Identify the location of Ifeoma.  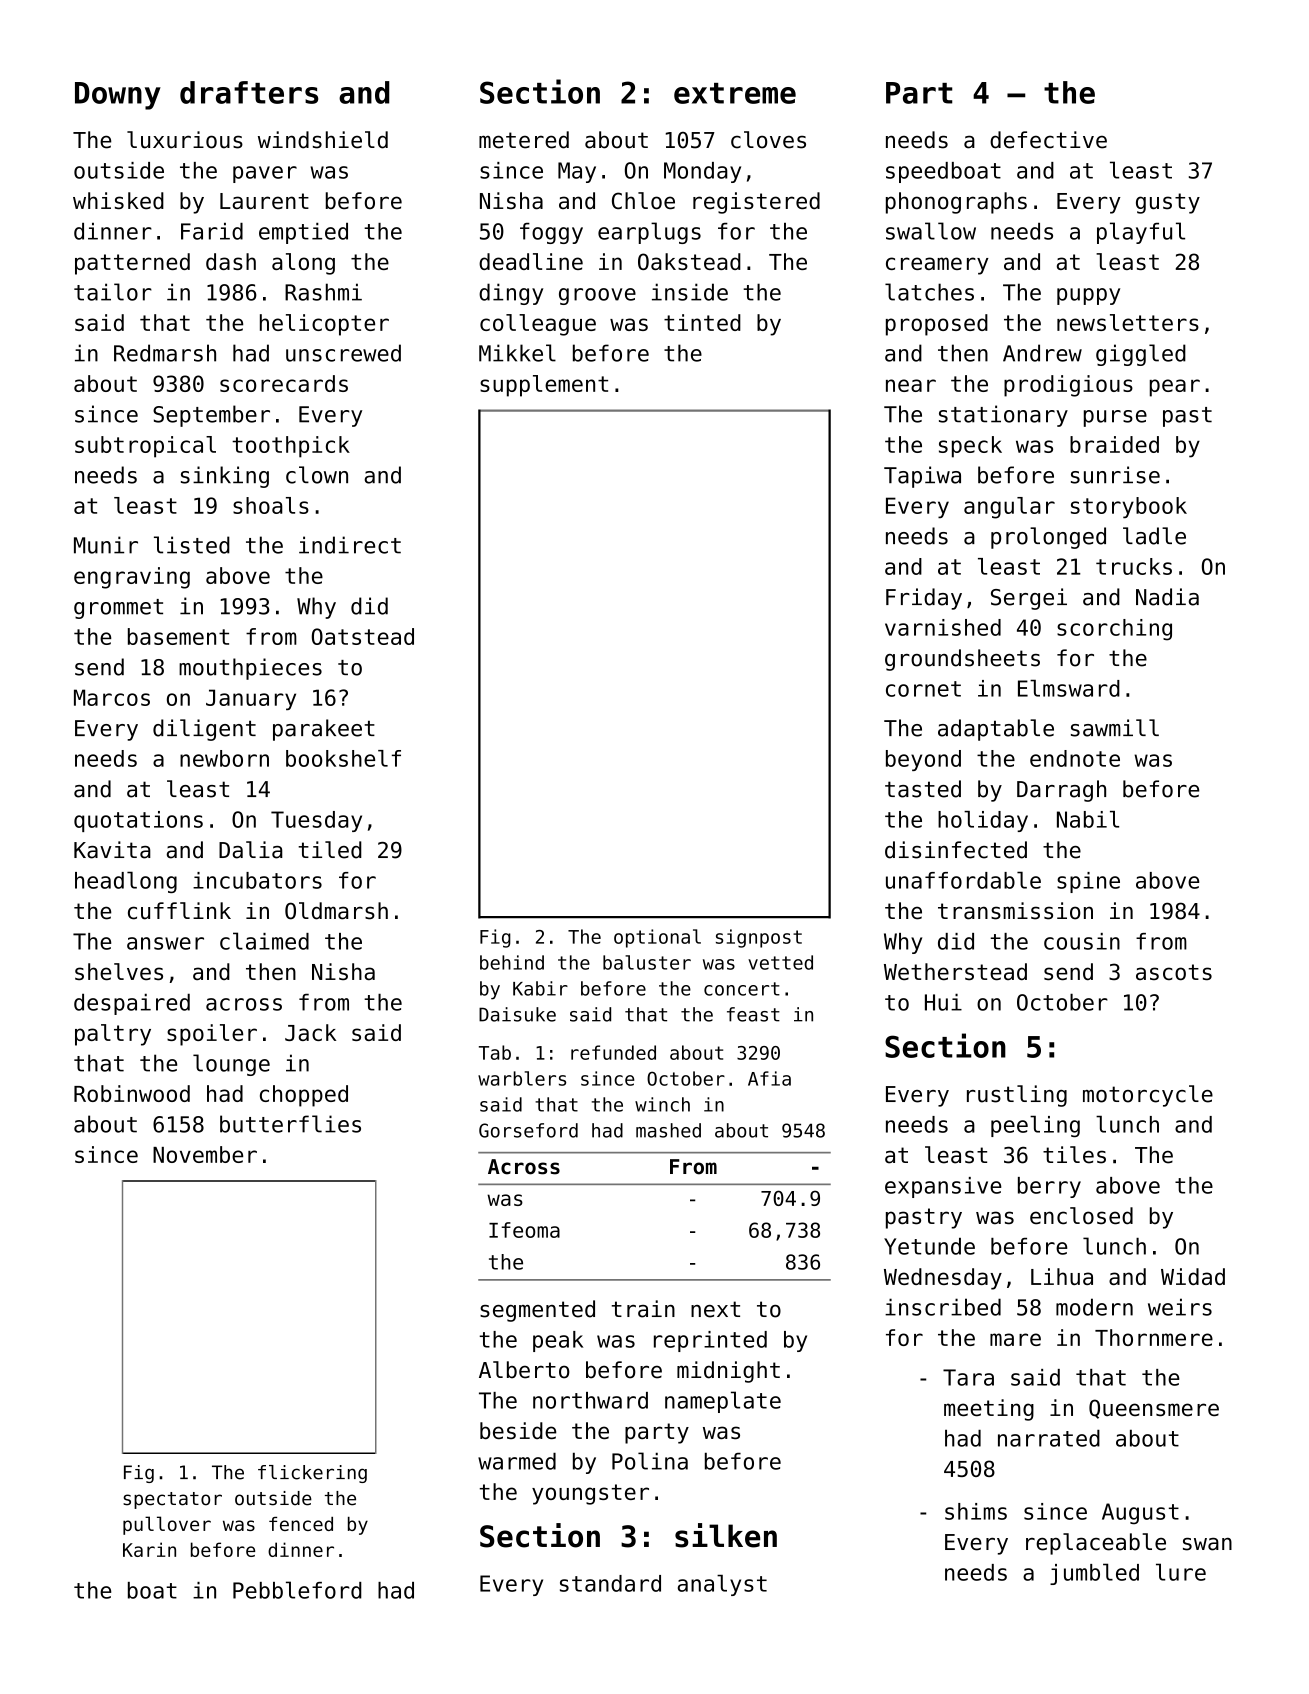
(524, 1230).
